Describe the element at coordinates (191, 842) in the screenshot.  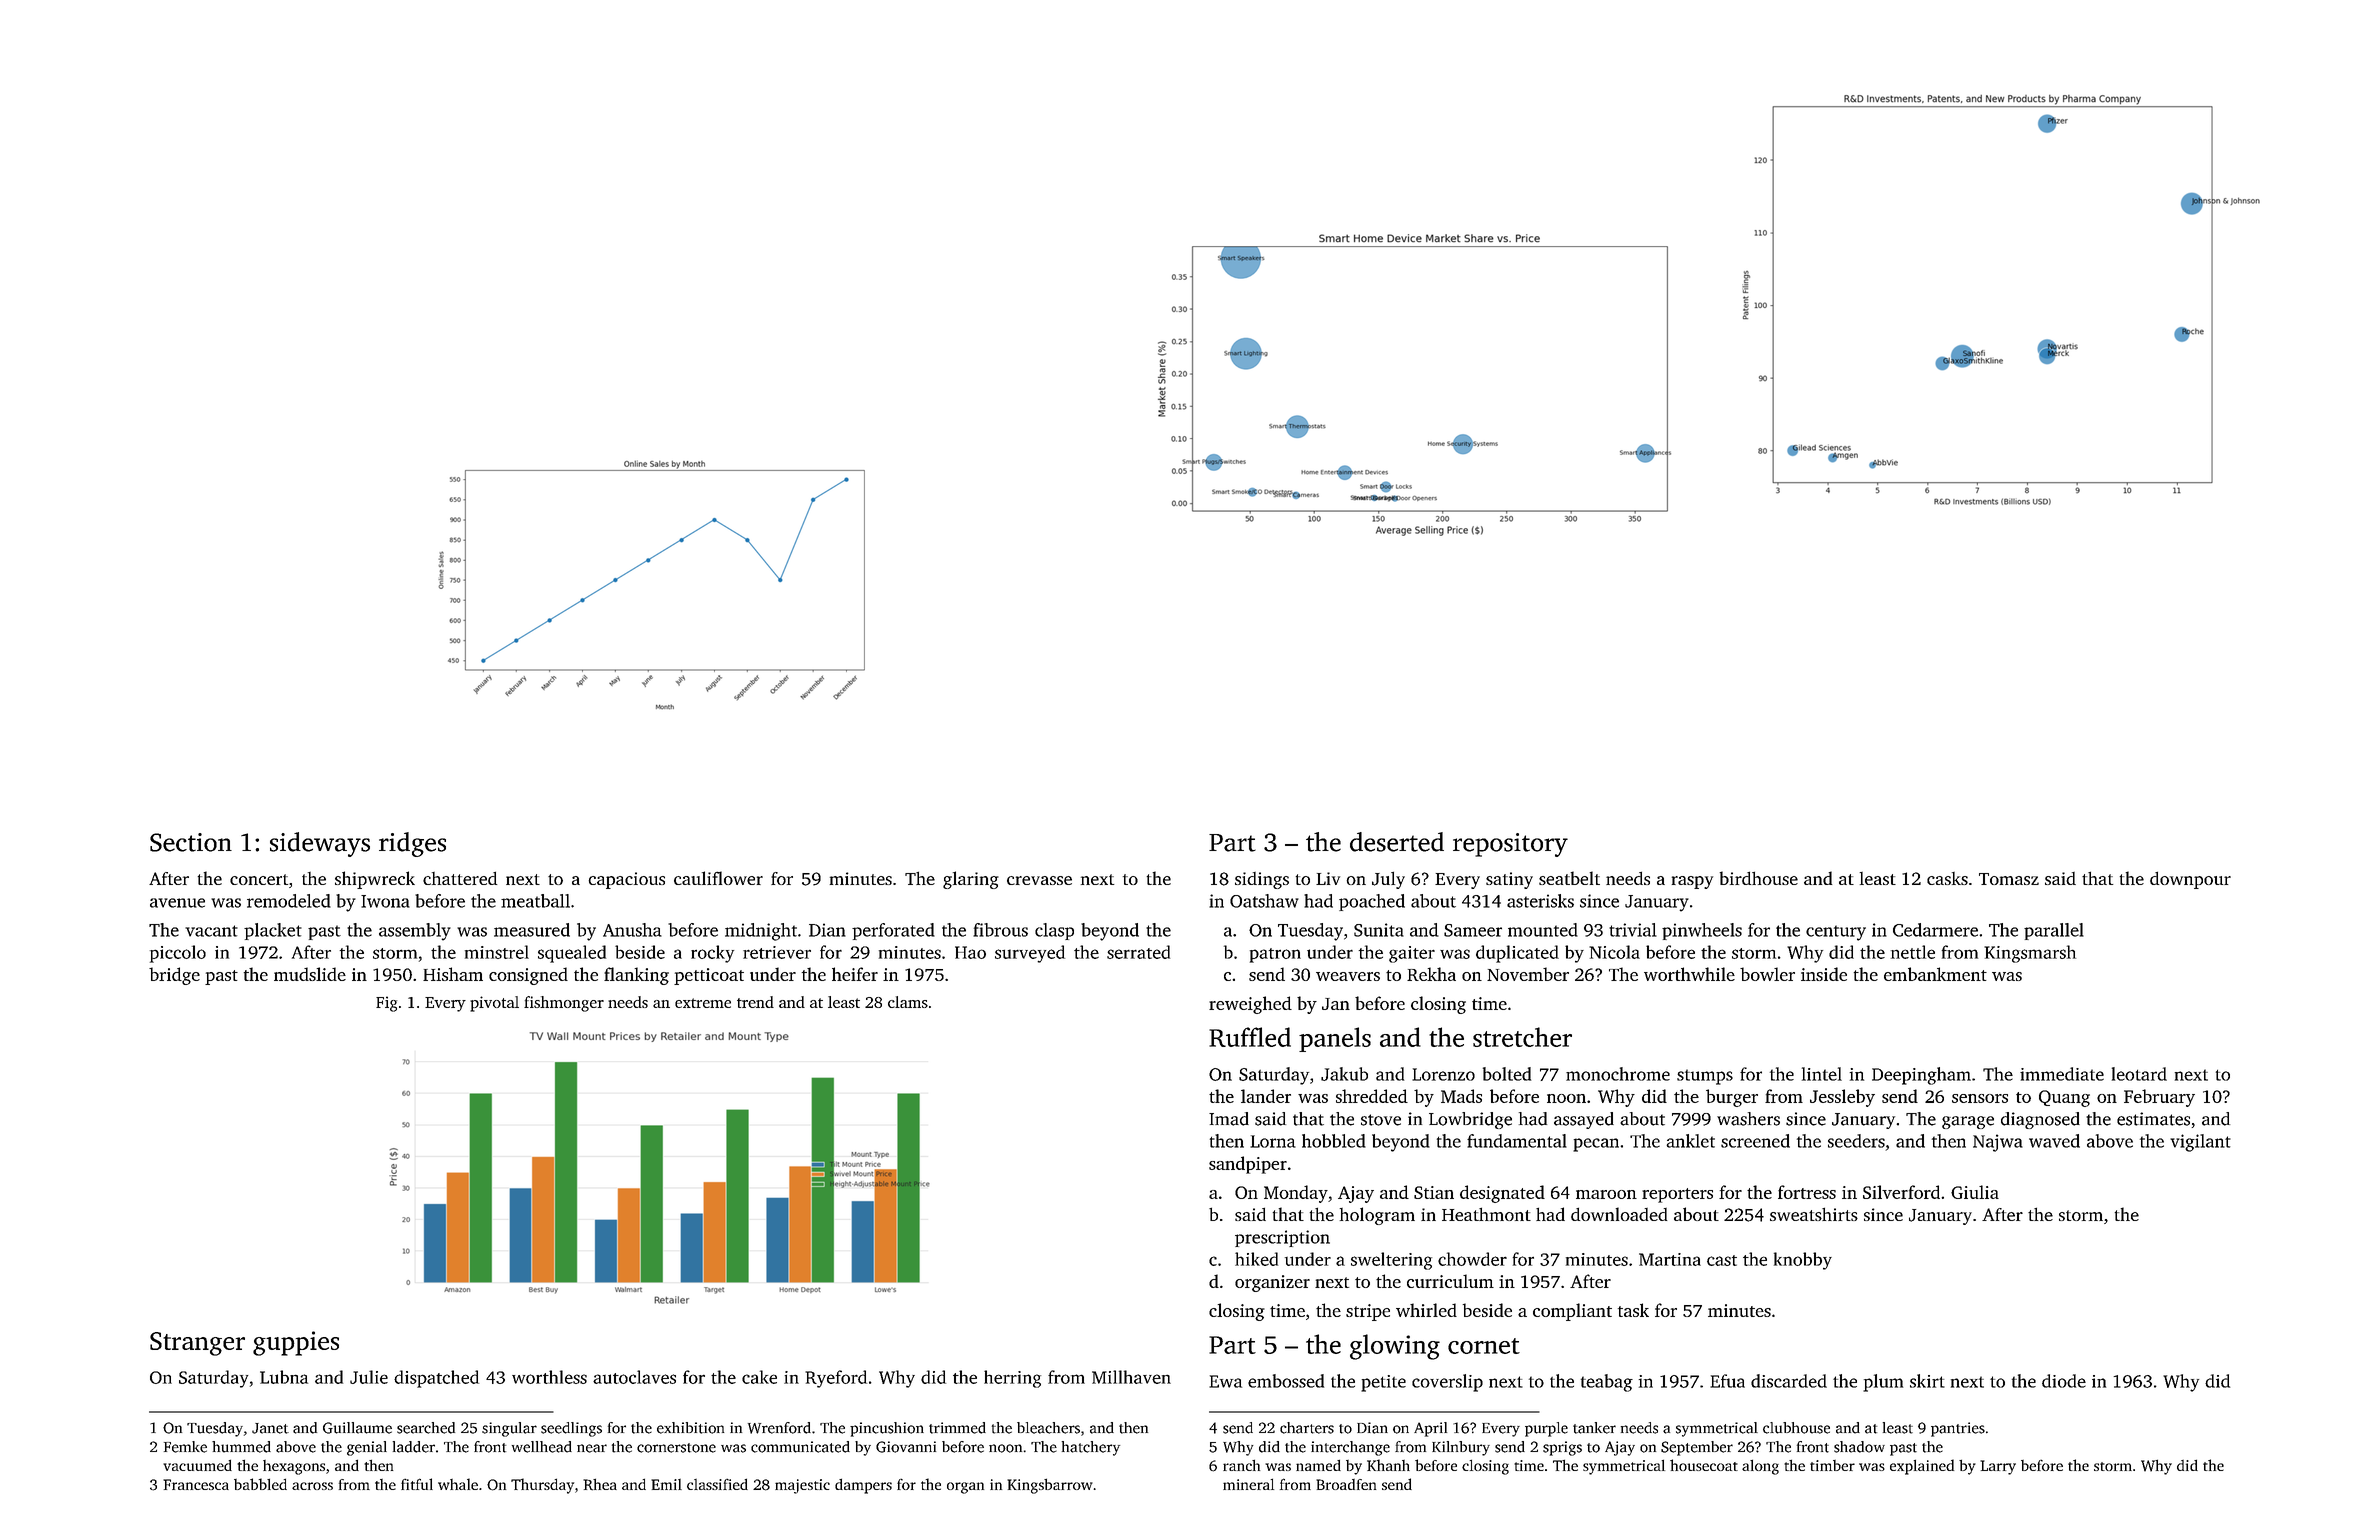
I see `Section` at that location.
